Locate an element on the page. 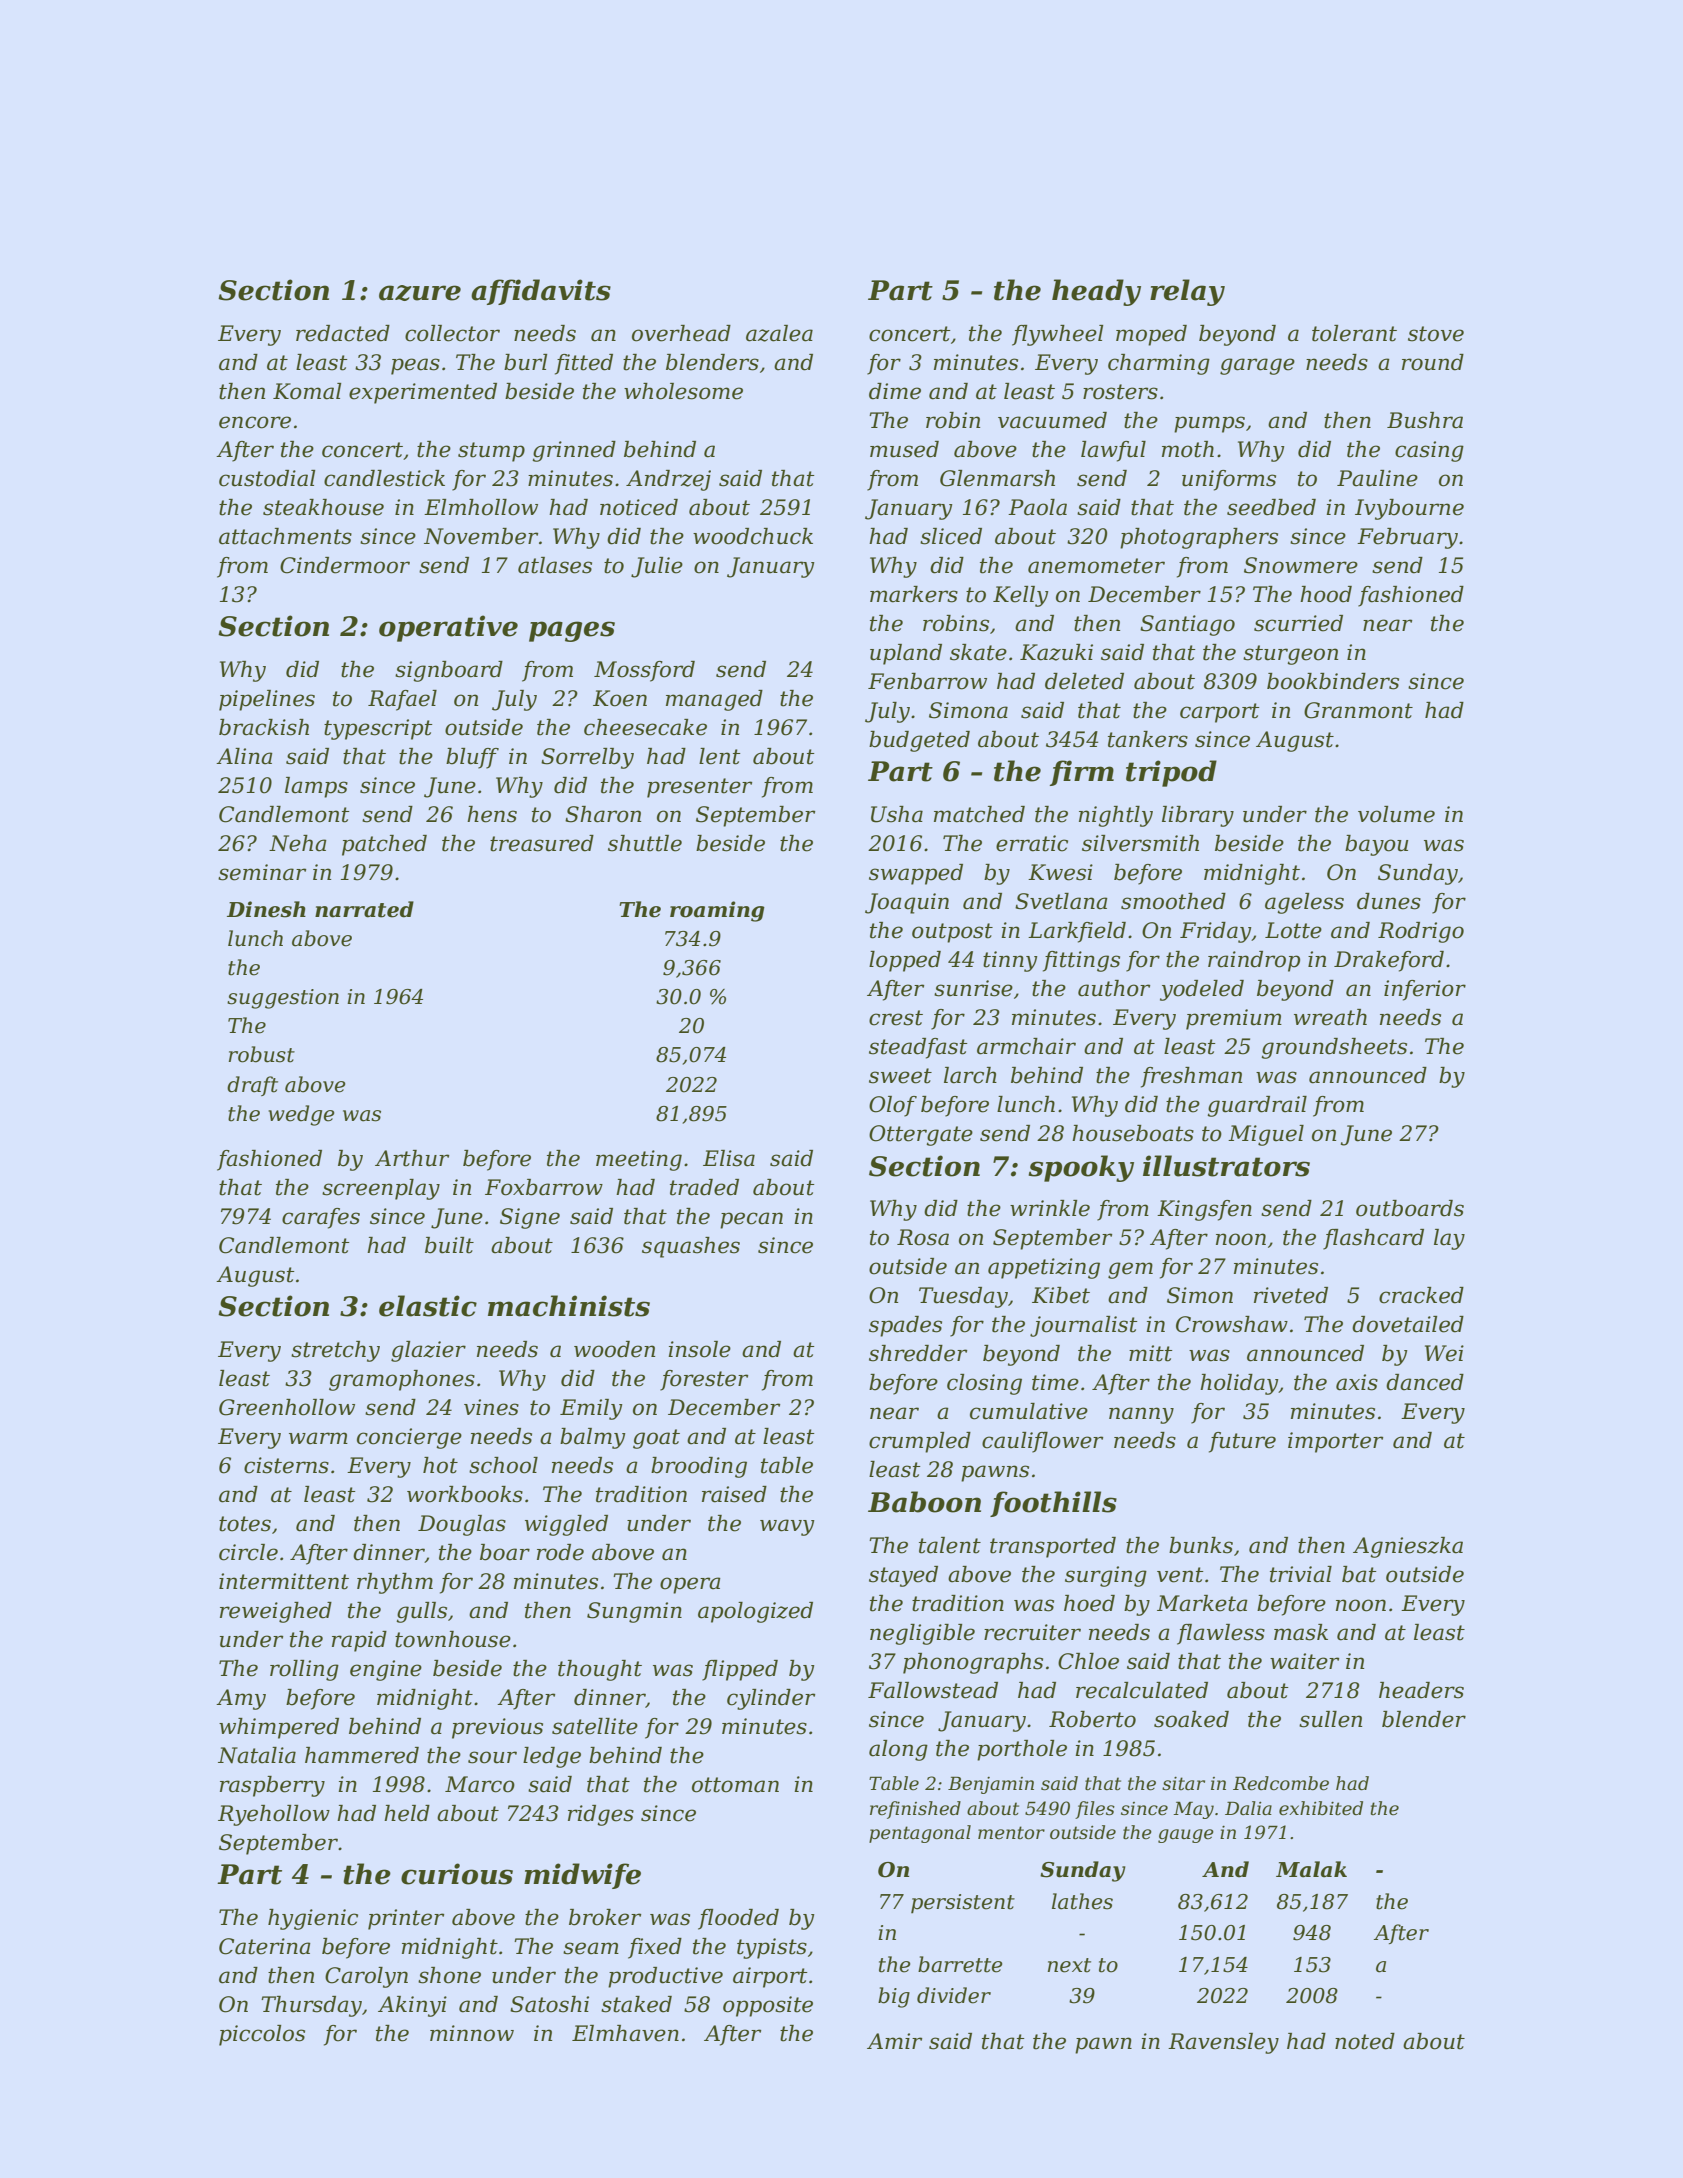  Komal is located at coordinates (307, 391).
